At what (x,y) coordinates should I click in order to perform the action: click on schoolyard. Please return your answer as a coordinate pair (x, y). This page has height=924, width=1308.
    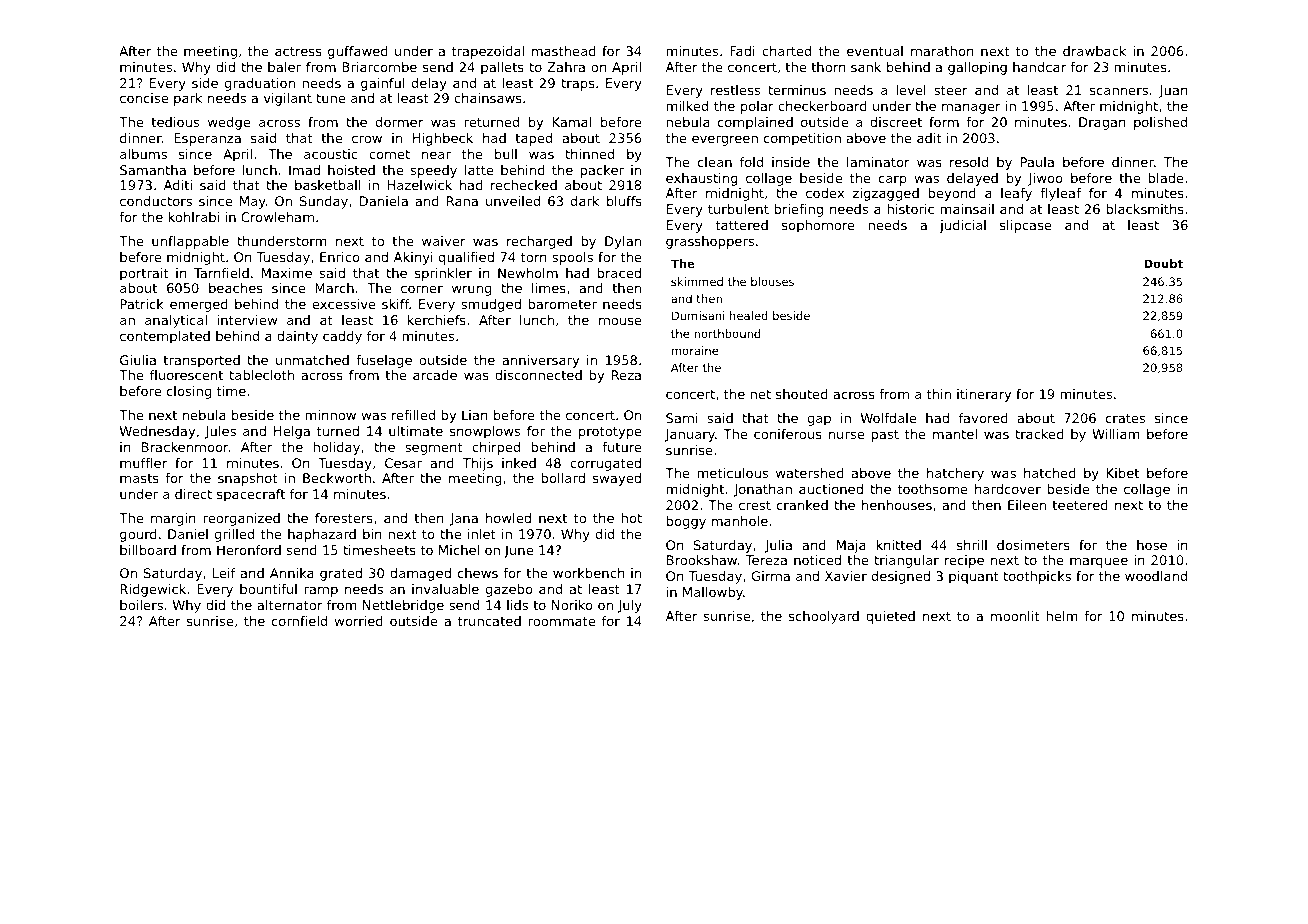
    Looking at the image, I should click on (824, 617).
